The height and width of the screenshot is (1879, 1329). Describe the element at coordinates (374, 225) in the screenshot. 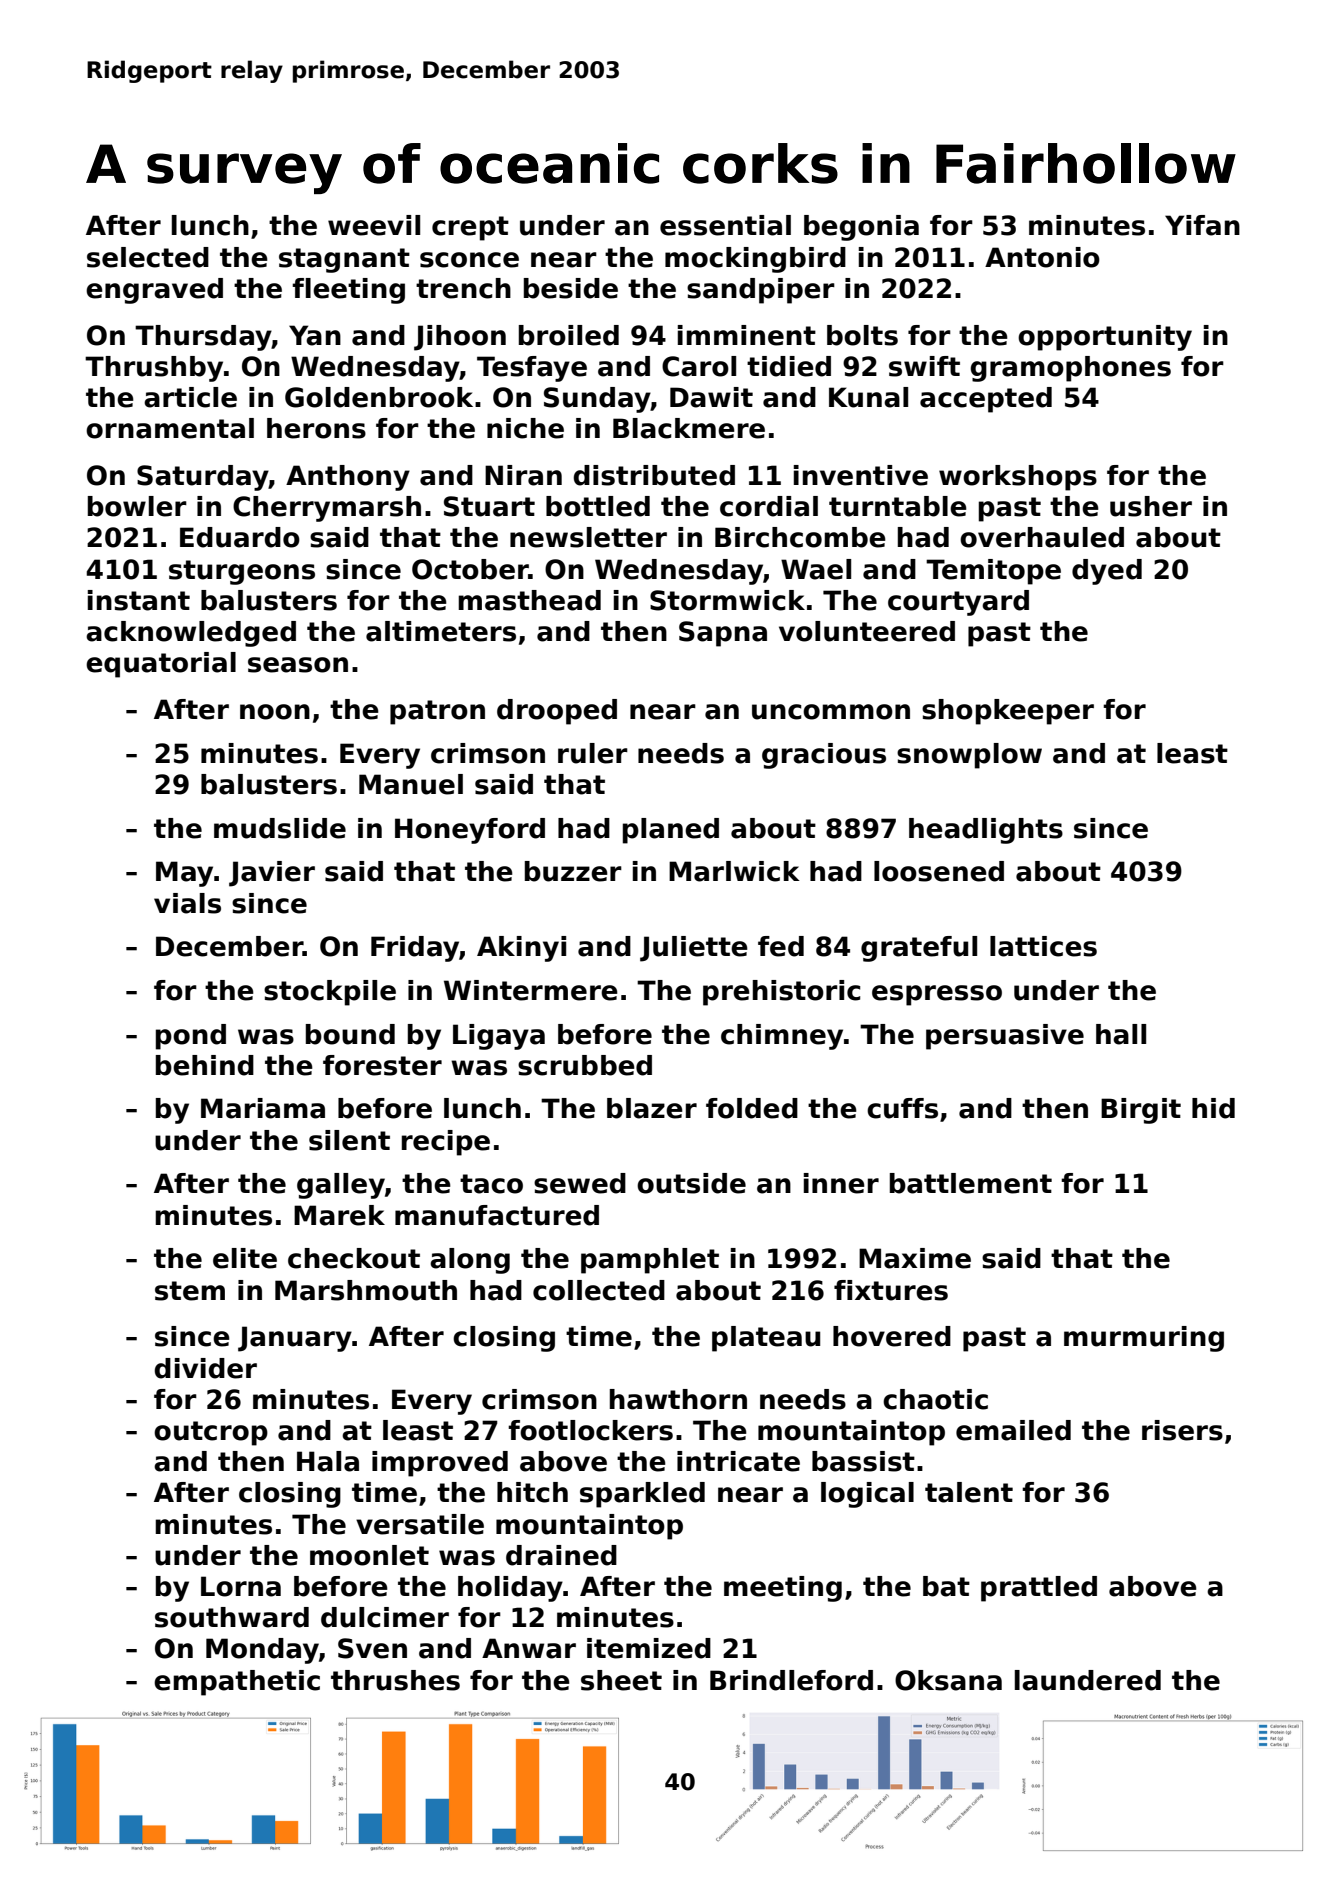

I see `weevil` at that location.
